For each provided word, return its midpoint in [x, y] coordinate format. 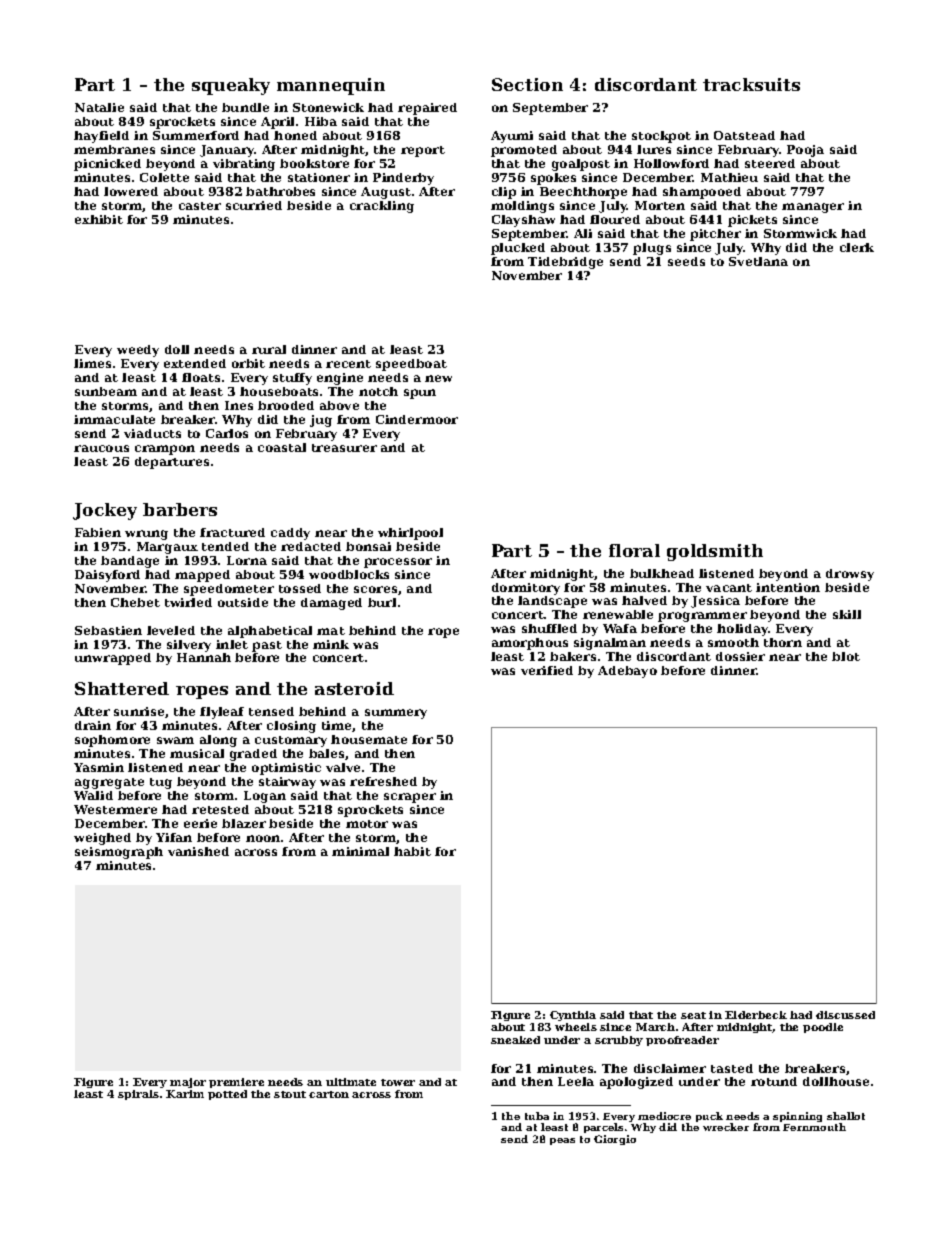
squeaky [231, 86]
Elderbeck [756, 1015]
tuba [537, 1116]
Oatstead [744, 135]
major [188, 1083]
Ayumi [512, 137]
